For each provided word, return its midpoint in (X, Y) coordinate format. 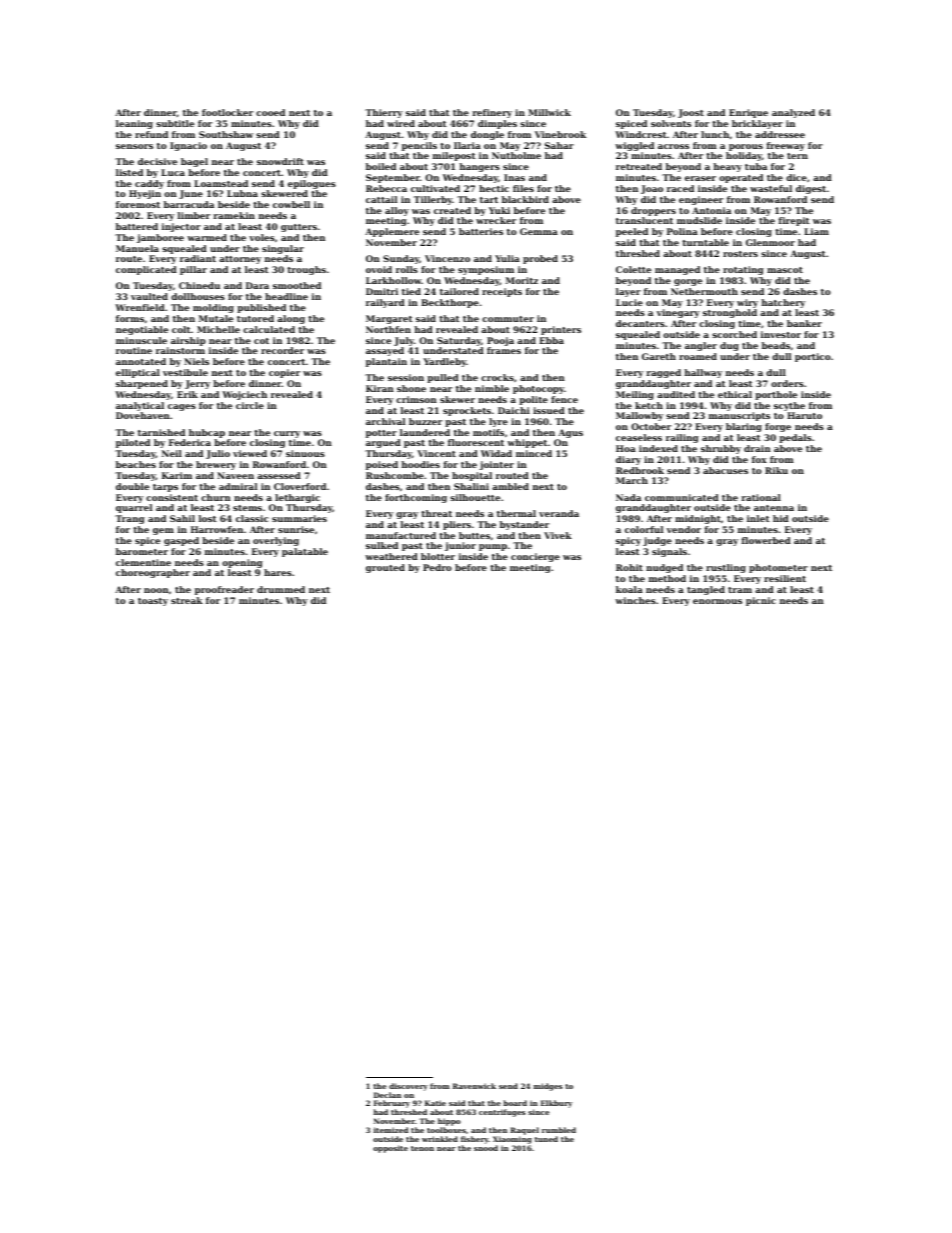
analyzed (793, 113)
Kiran (380, 388)
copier (284, 373)
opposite (390, 1149)
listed (129, 172)
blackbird (525, 199)
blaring (744, 427)
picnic (761, 601)
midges (548, 1087)
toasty (153, 602)
